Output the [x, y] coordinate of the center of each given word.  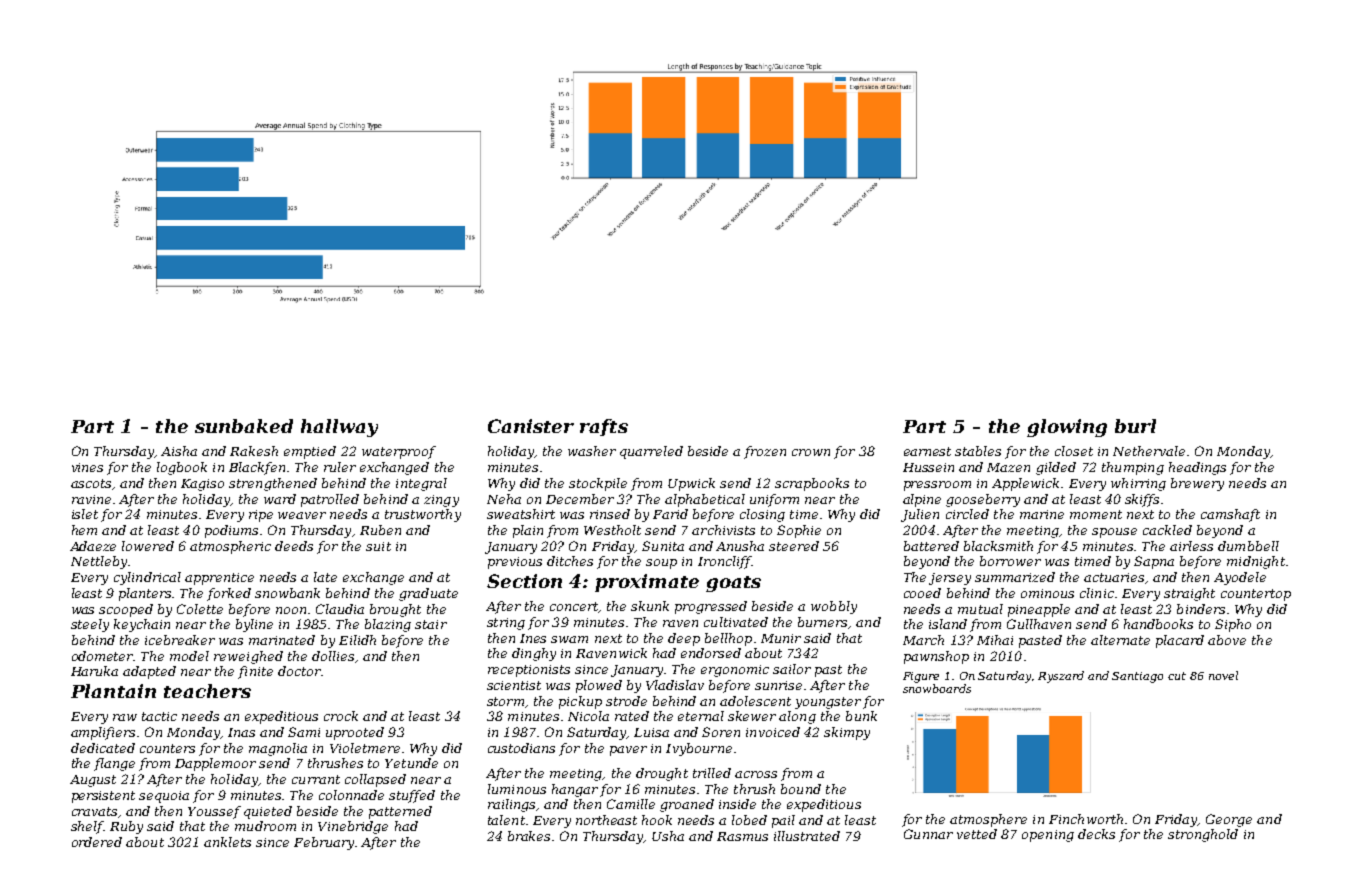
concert [574, 607]
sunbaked [244, 426]
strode [626, 701]
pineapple [1039, 610]
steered [794, 546]
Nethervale [1149, 451]
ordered [97, 842]
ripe [261, 516]
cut [1177, 676]
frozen [765, 452]
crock [341, 716]
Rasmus [742, 836]
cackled [1167, 530]
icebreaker [180, 640]
